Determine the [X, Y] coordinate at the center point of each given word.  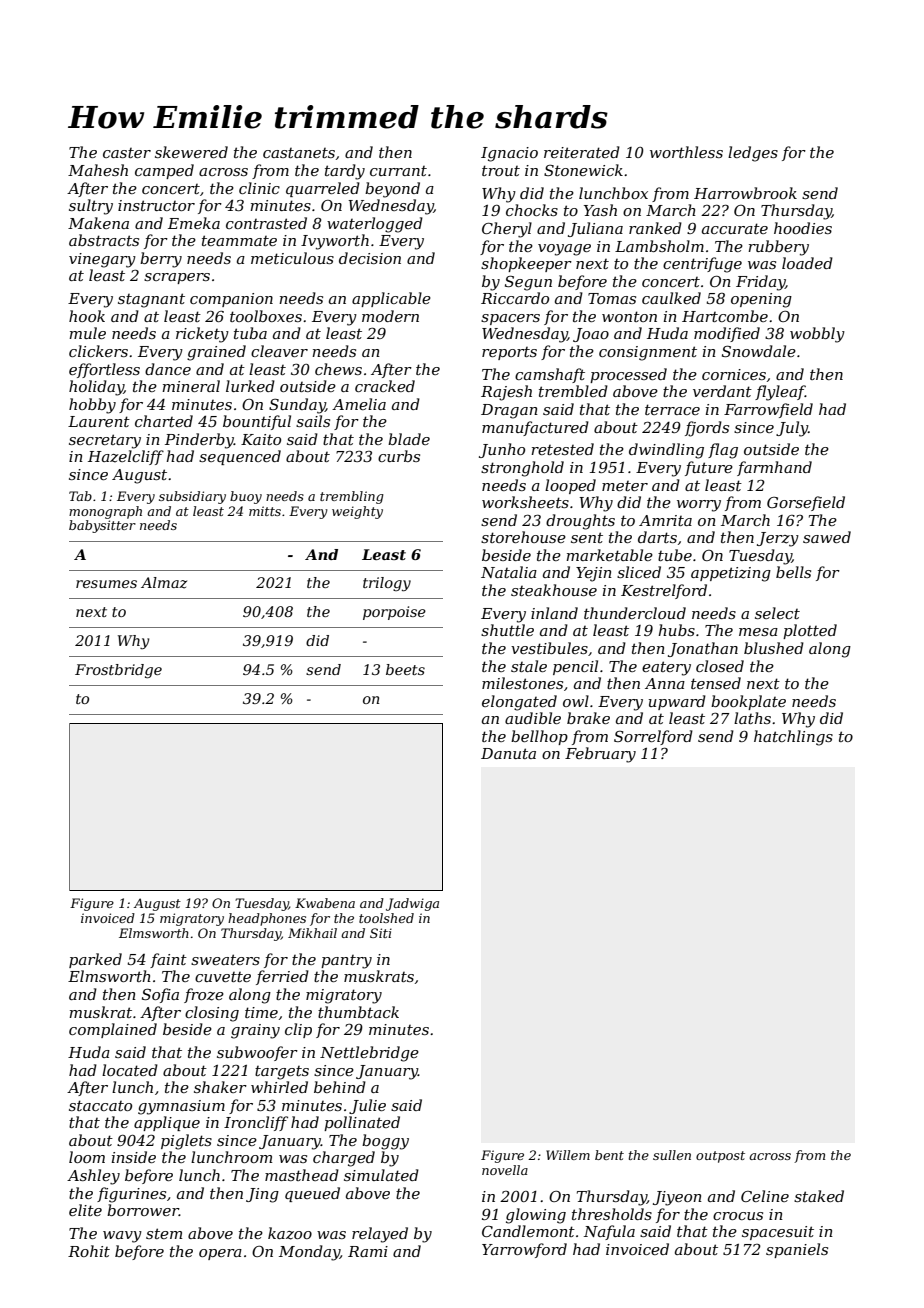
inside [134, 1157]
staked [819, 1196]
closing [212, 1014]
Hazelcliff [126, 457]
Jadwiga [412, 904]
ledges [753, 154]
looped [570, 486]
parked [95, 960]
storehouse [523, 537]
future [709, 468]
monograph [105, 512]
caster [127, 153]
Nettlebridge [369, 1054]
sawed [827, 537]
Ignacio [509, 154]
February [600, 755]
